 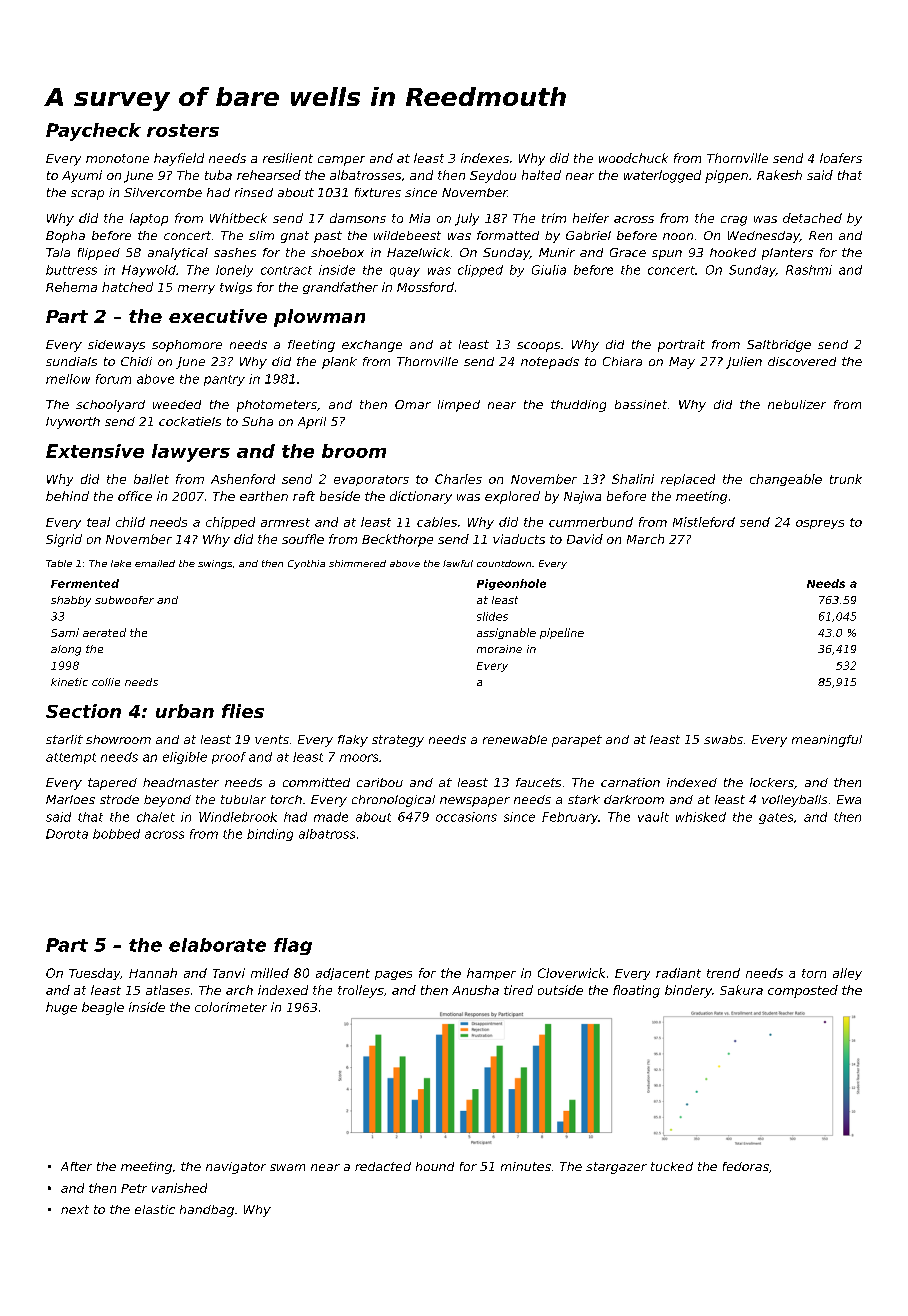 What do you see at coordinates (549, 270) in the page?
I see `Giulia` at bounding box center [549, 270].
